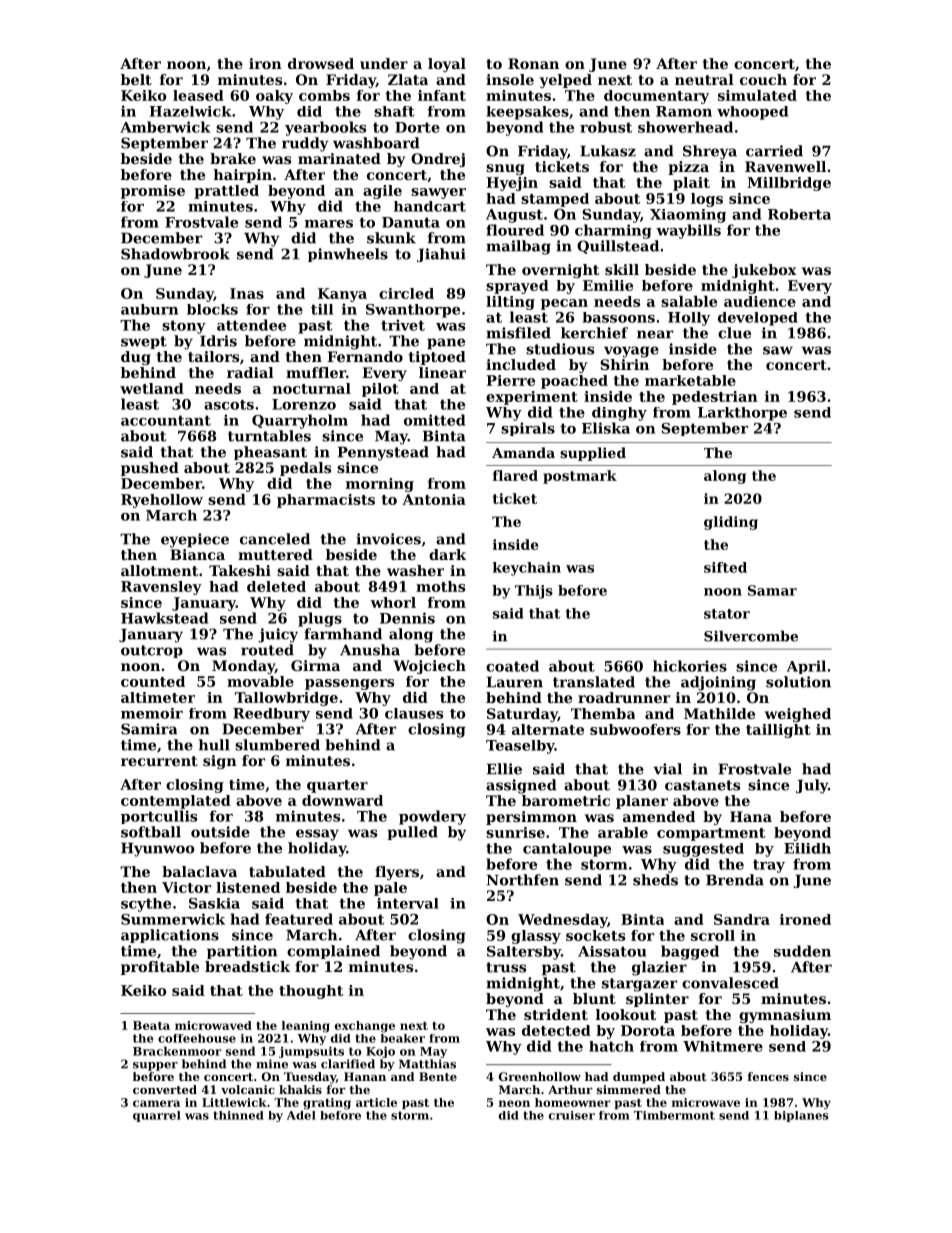  What do you see at coordinates (333, 952) in the screenshot?
I see `complained` at bounding box center [333, 952].
